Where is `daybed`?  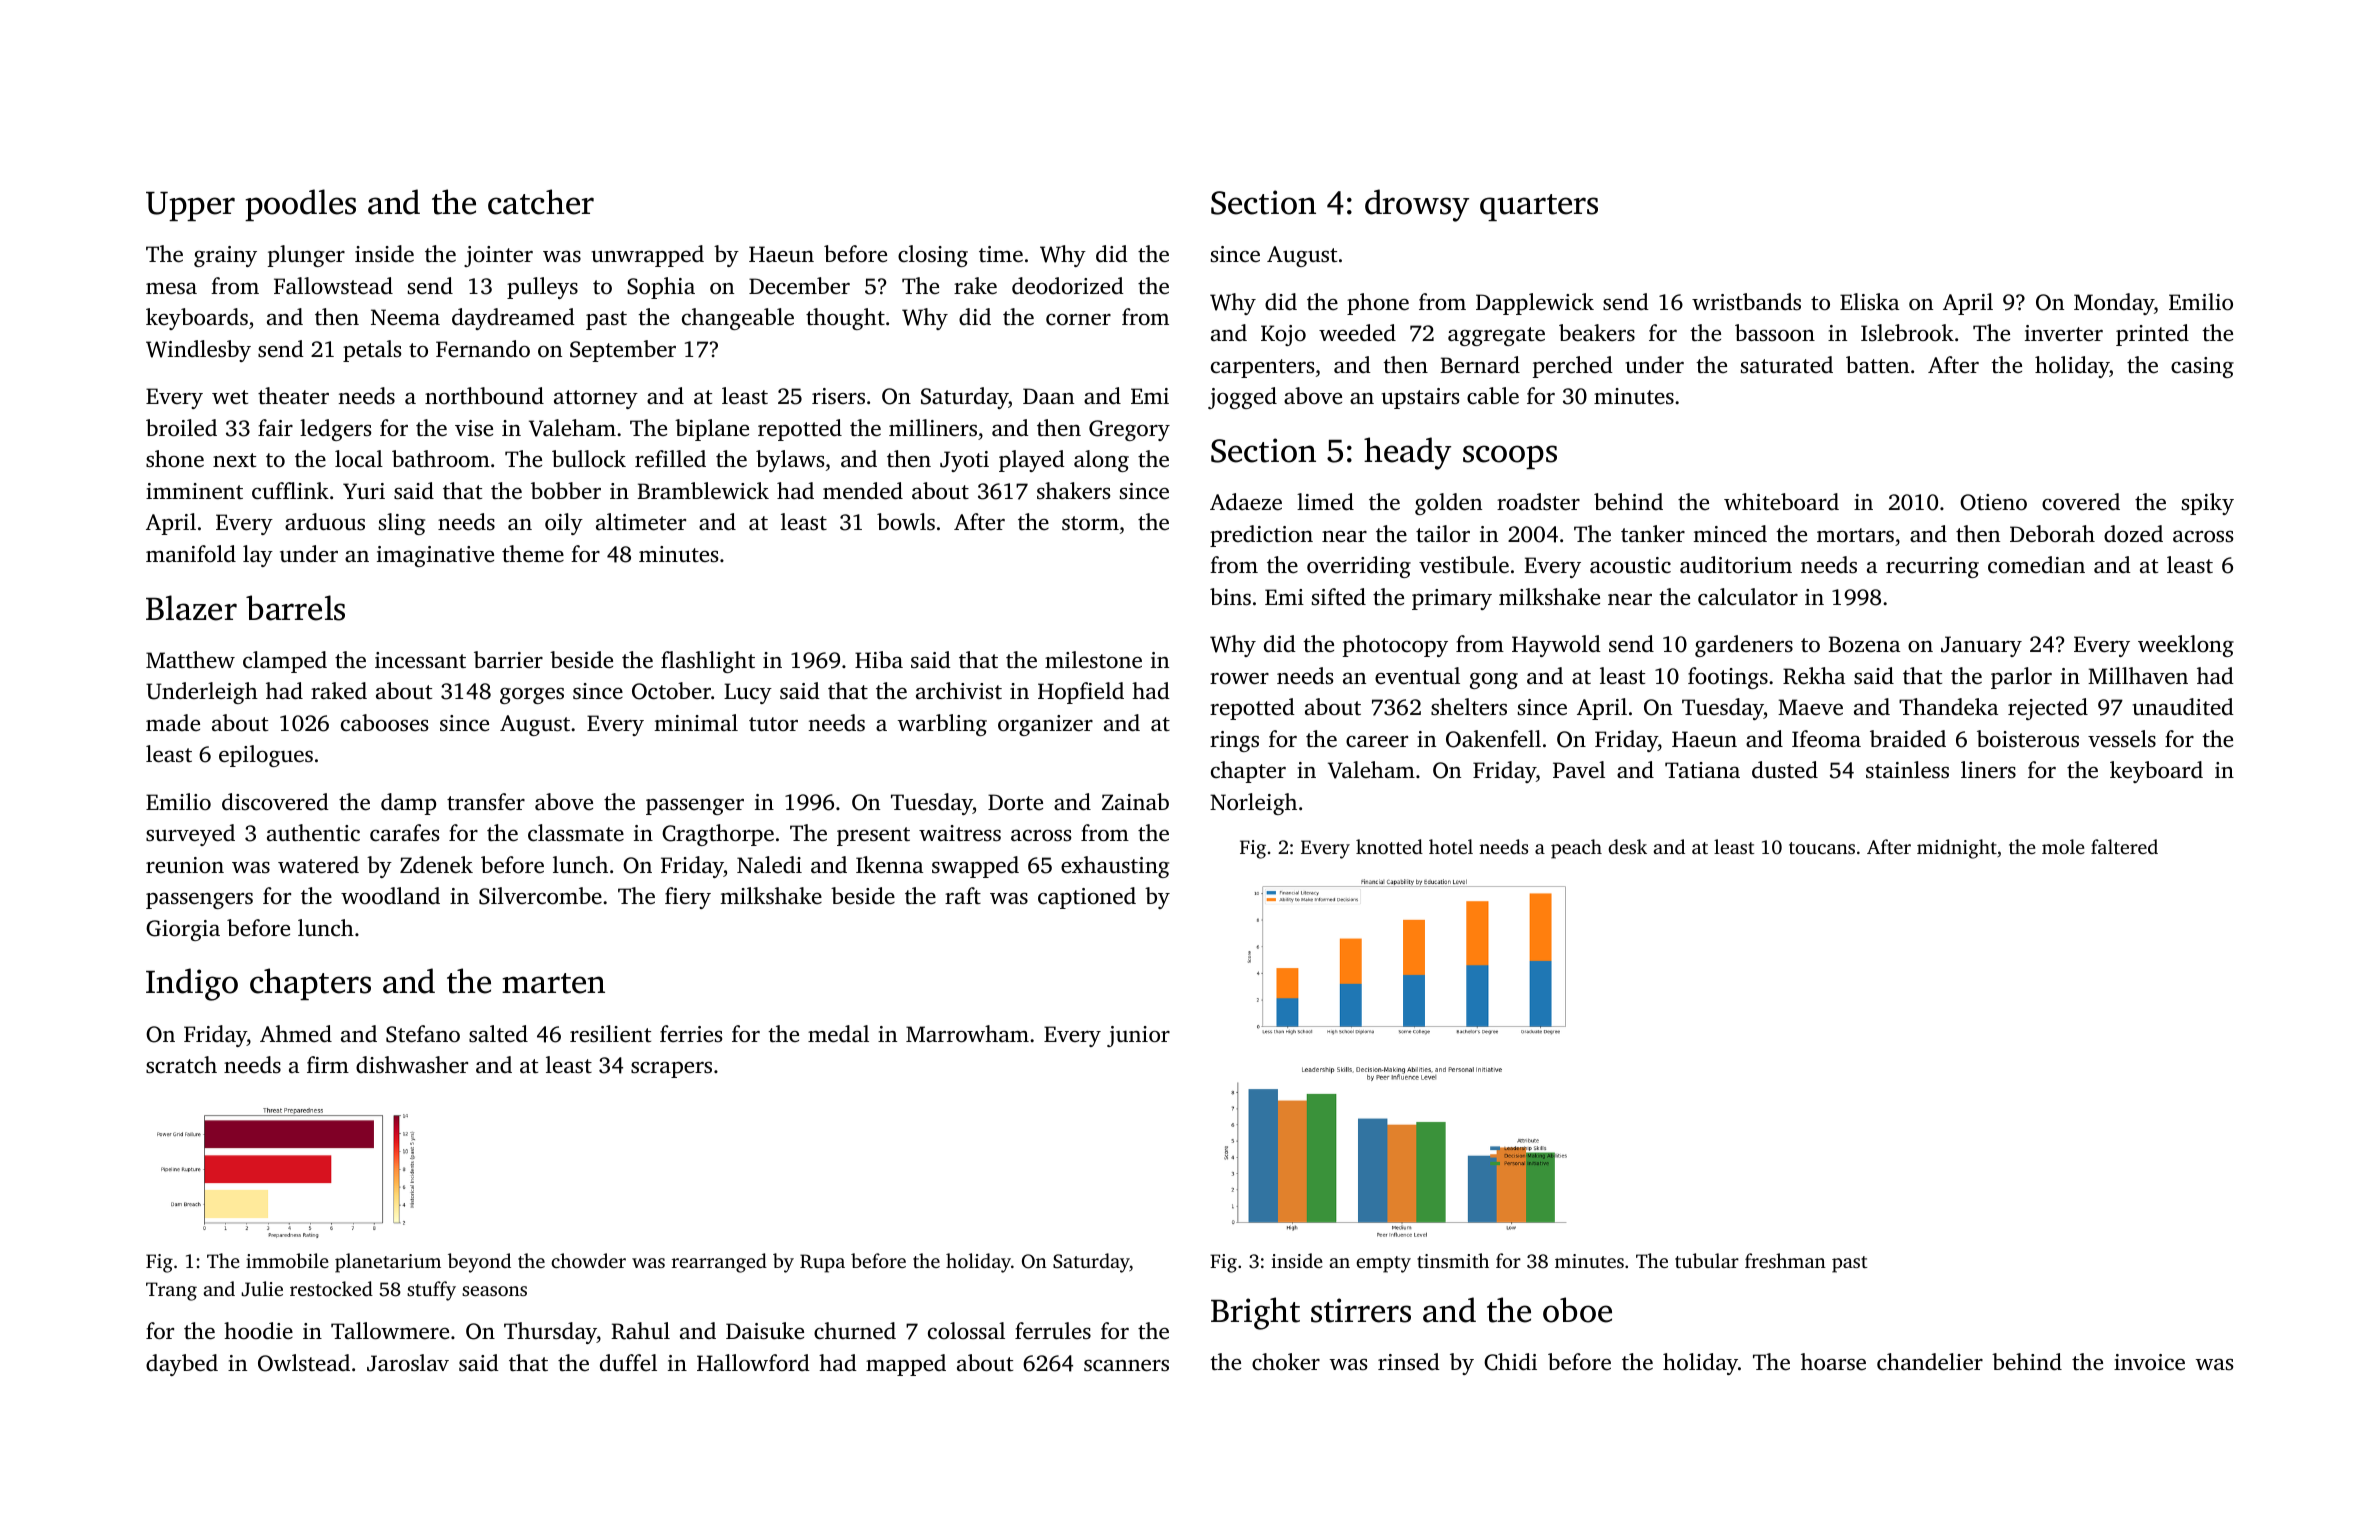 daybed is located at coordinates (182, 1365).
